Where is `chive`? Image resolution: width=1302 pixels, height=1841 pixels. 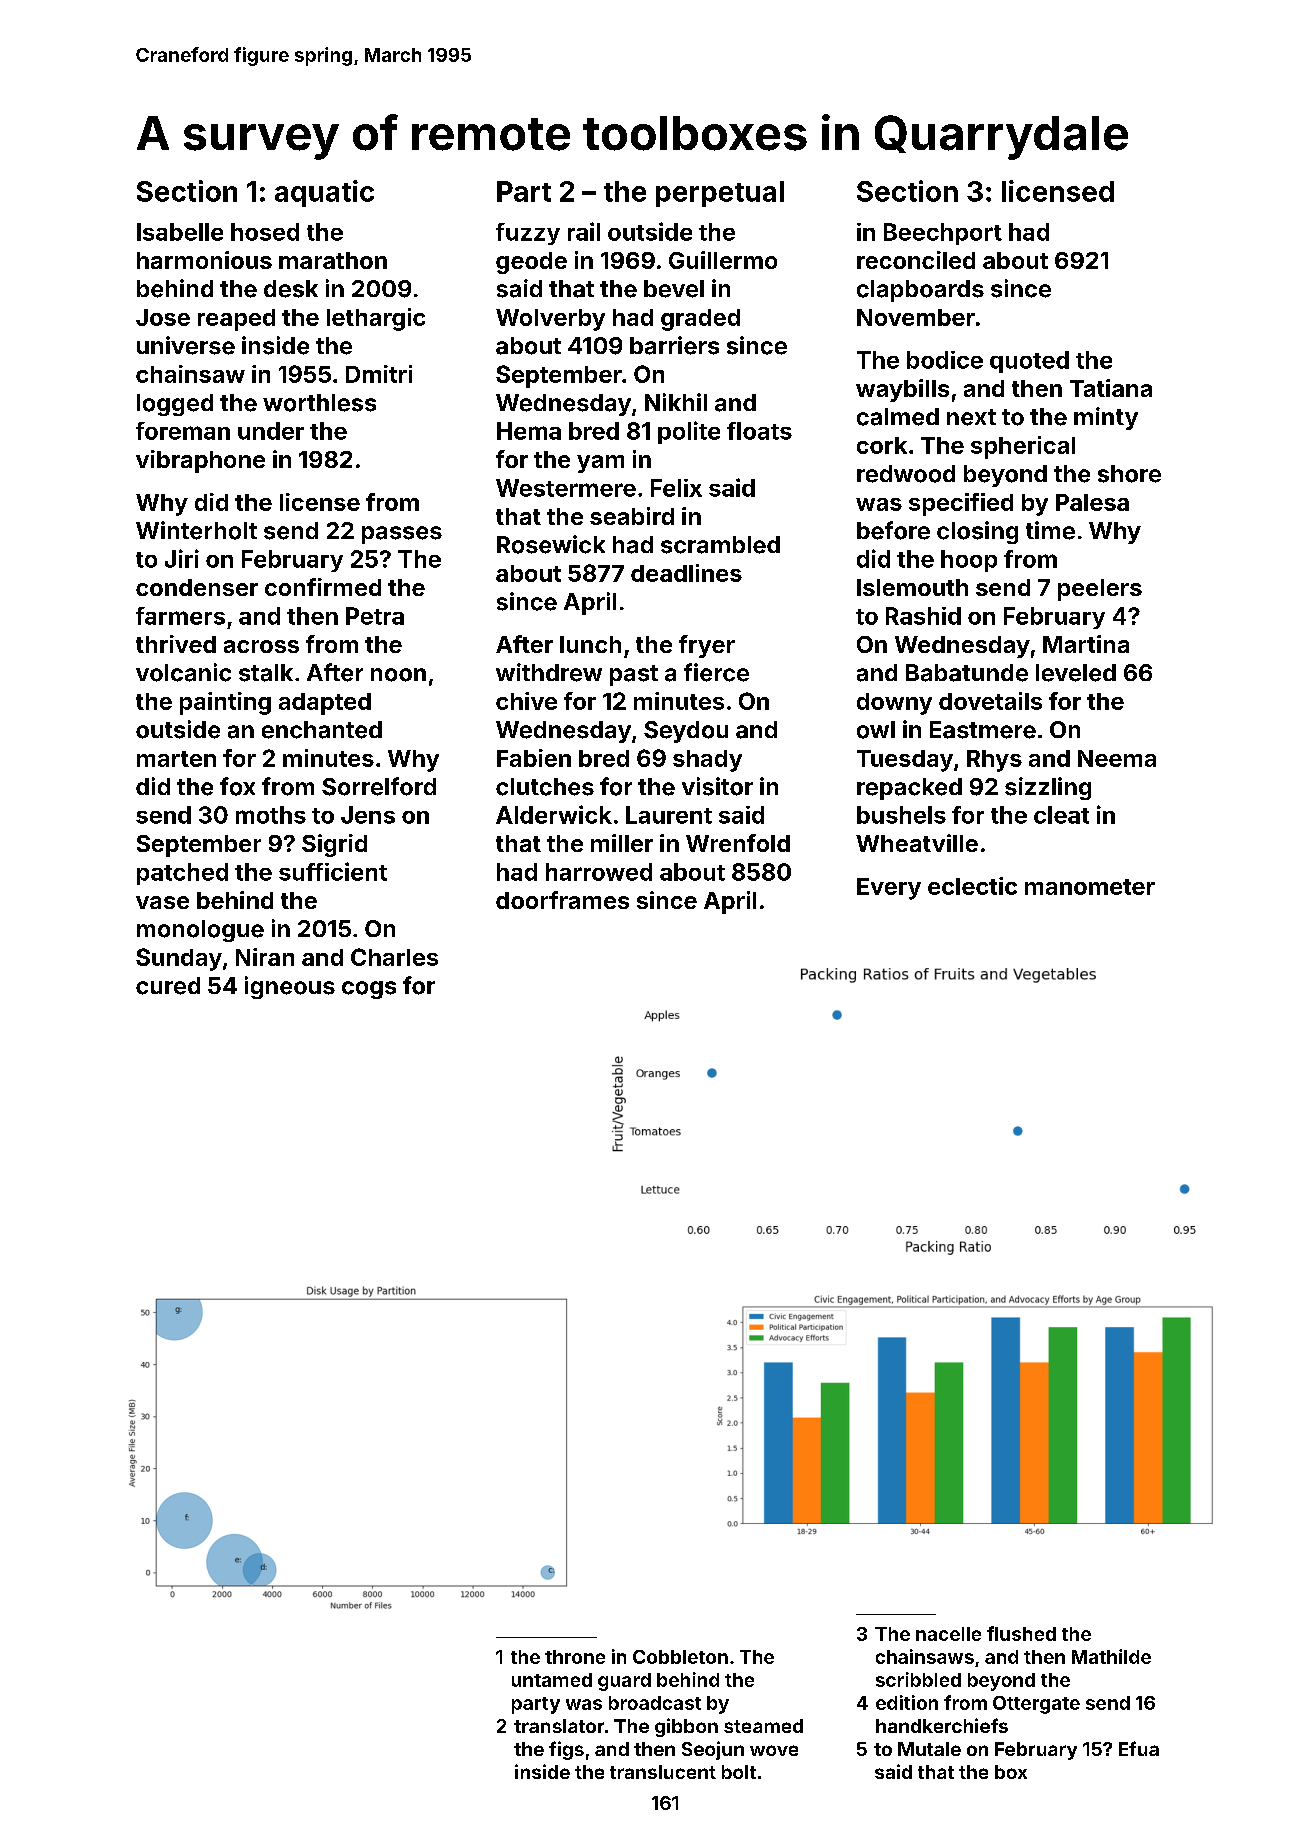 chive is located at coordinates (526, 701).
